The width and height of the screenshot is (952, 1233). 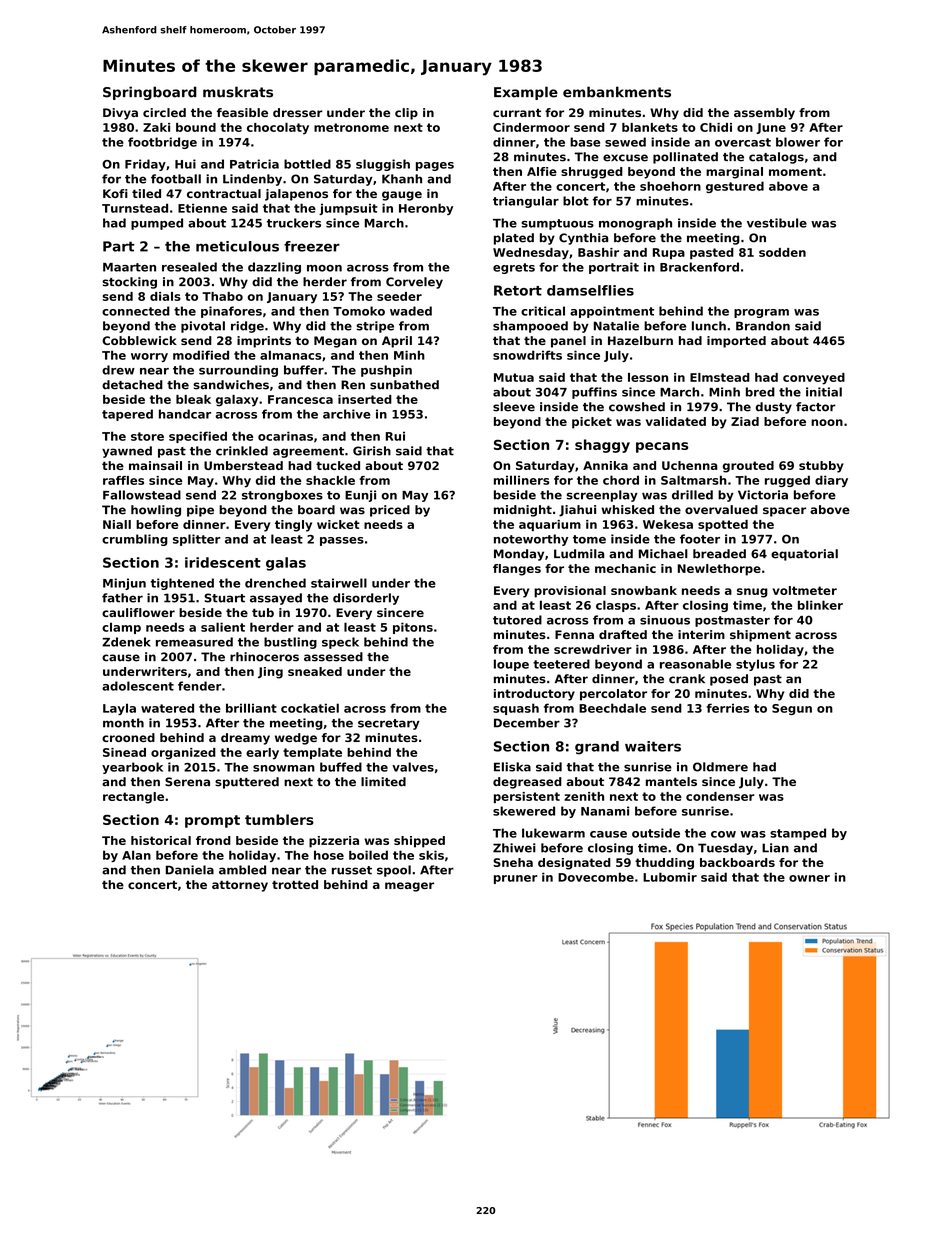 What do you see at coordinates (515, 879) in the screenshot?
I see `pruner` at bounding box center [515, 879].
